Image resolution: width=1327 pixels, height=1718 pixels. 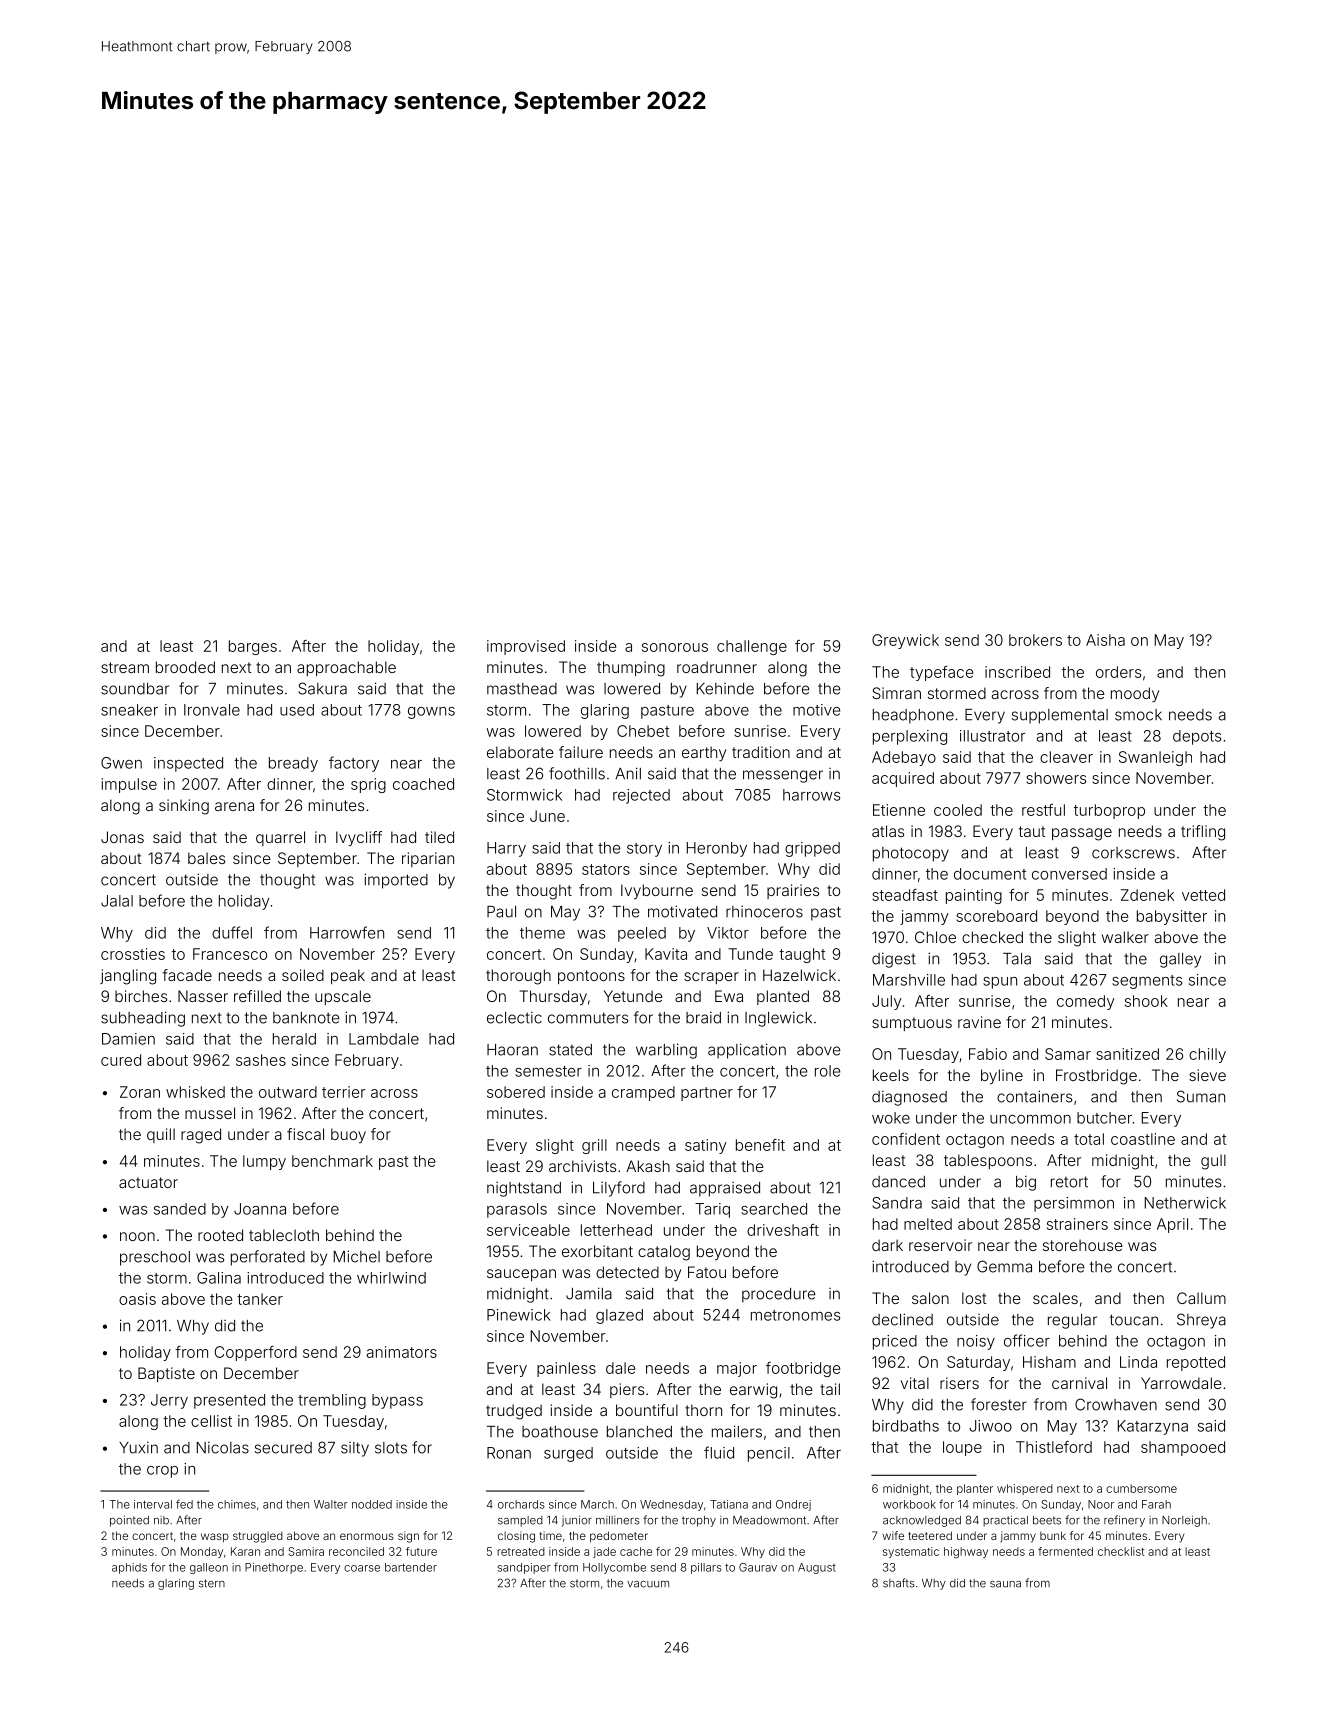 What do you see at coordinates (223, 1448) in the document?
I see `Nicolas` at bounding box center [223, 1448].
